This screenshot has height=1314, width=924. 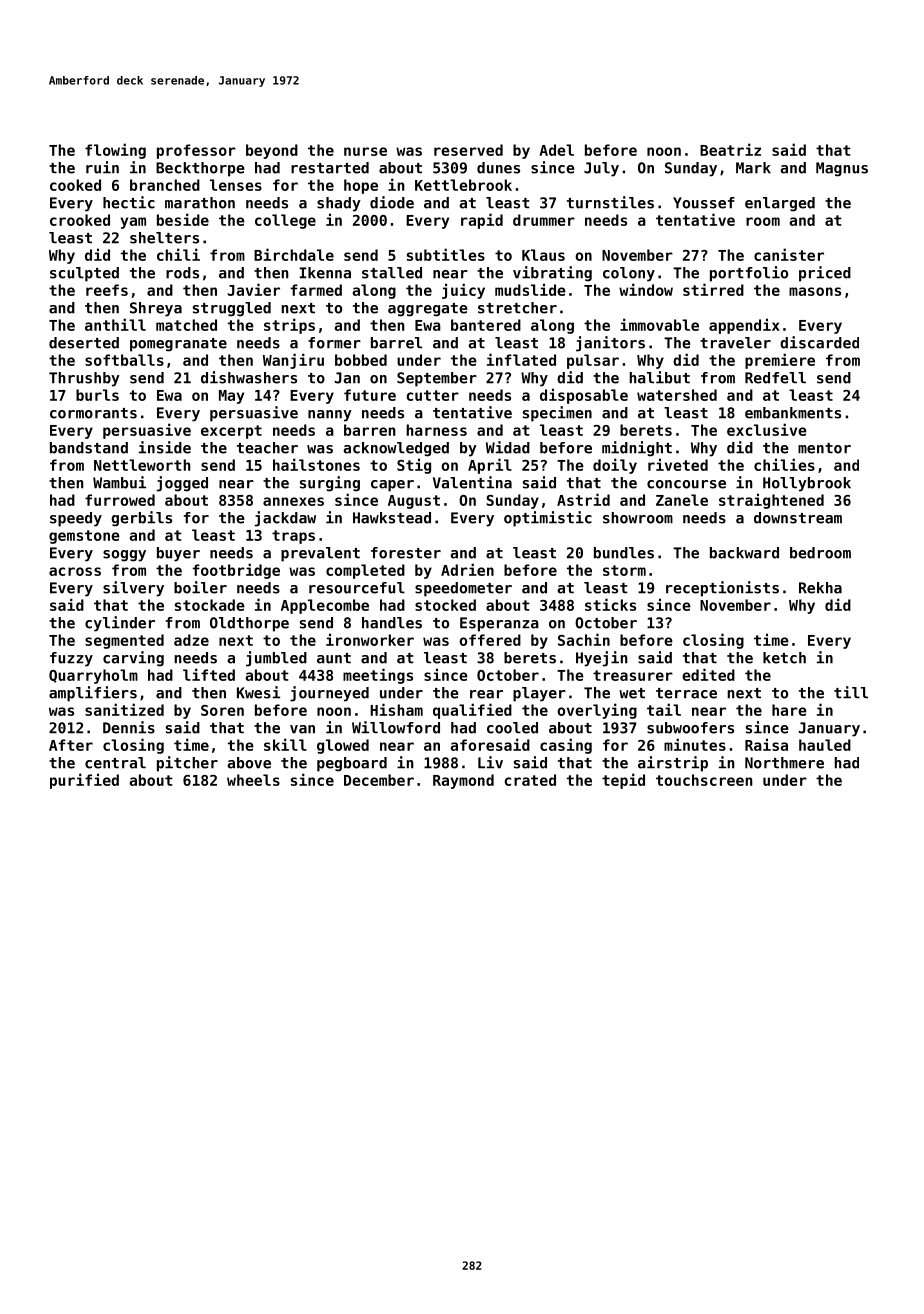 What do you see at coordinates (486, 694) in the screenshot?
I see `rear` at bounding box center [486, 694].
